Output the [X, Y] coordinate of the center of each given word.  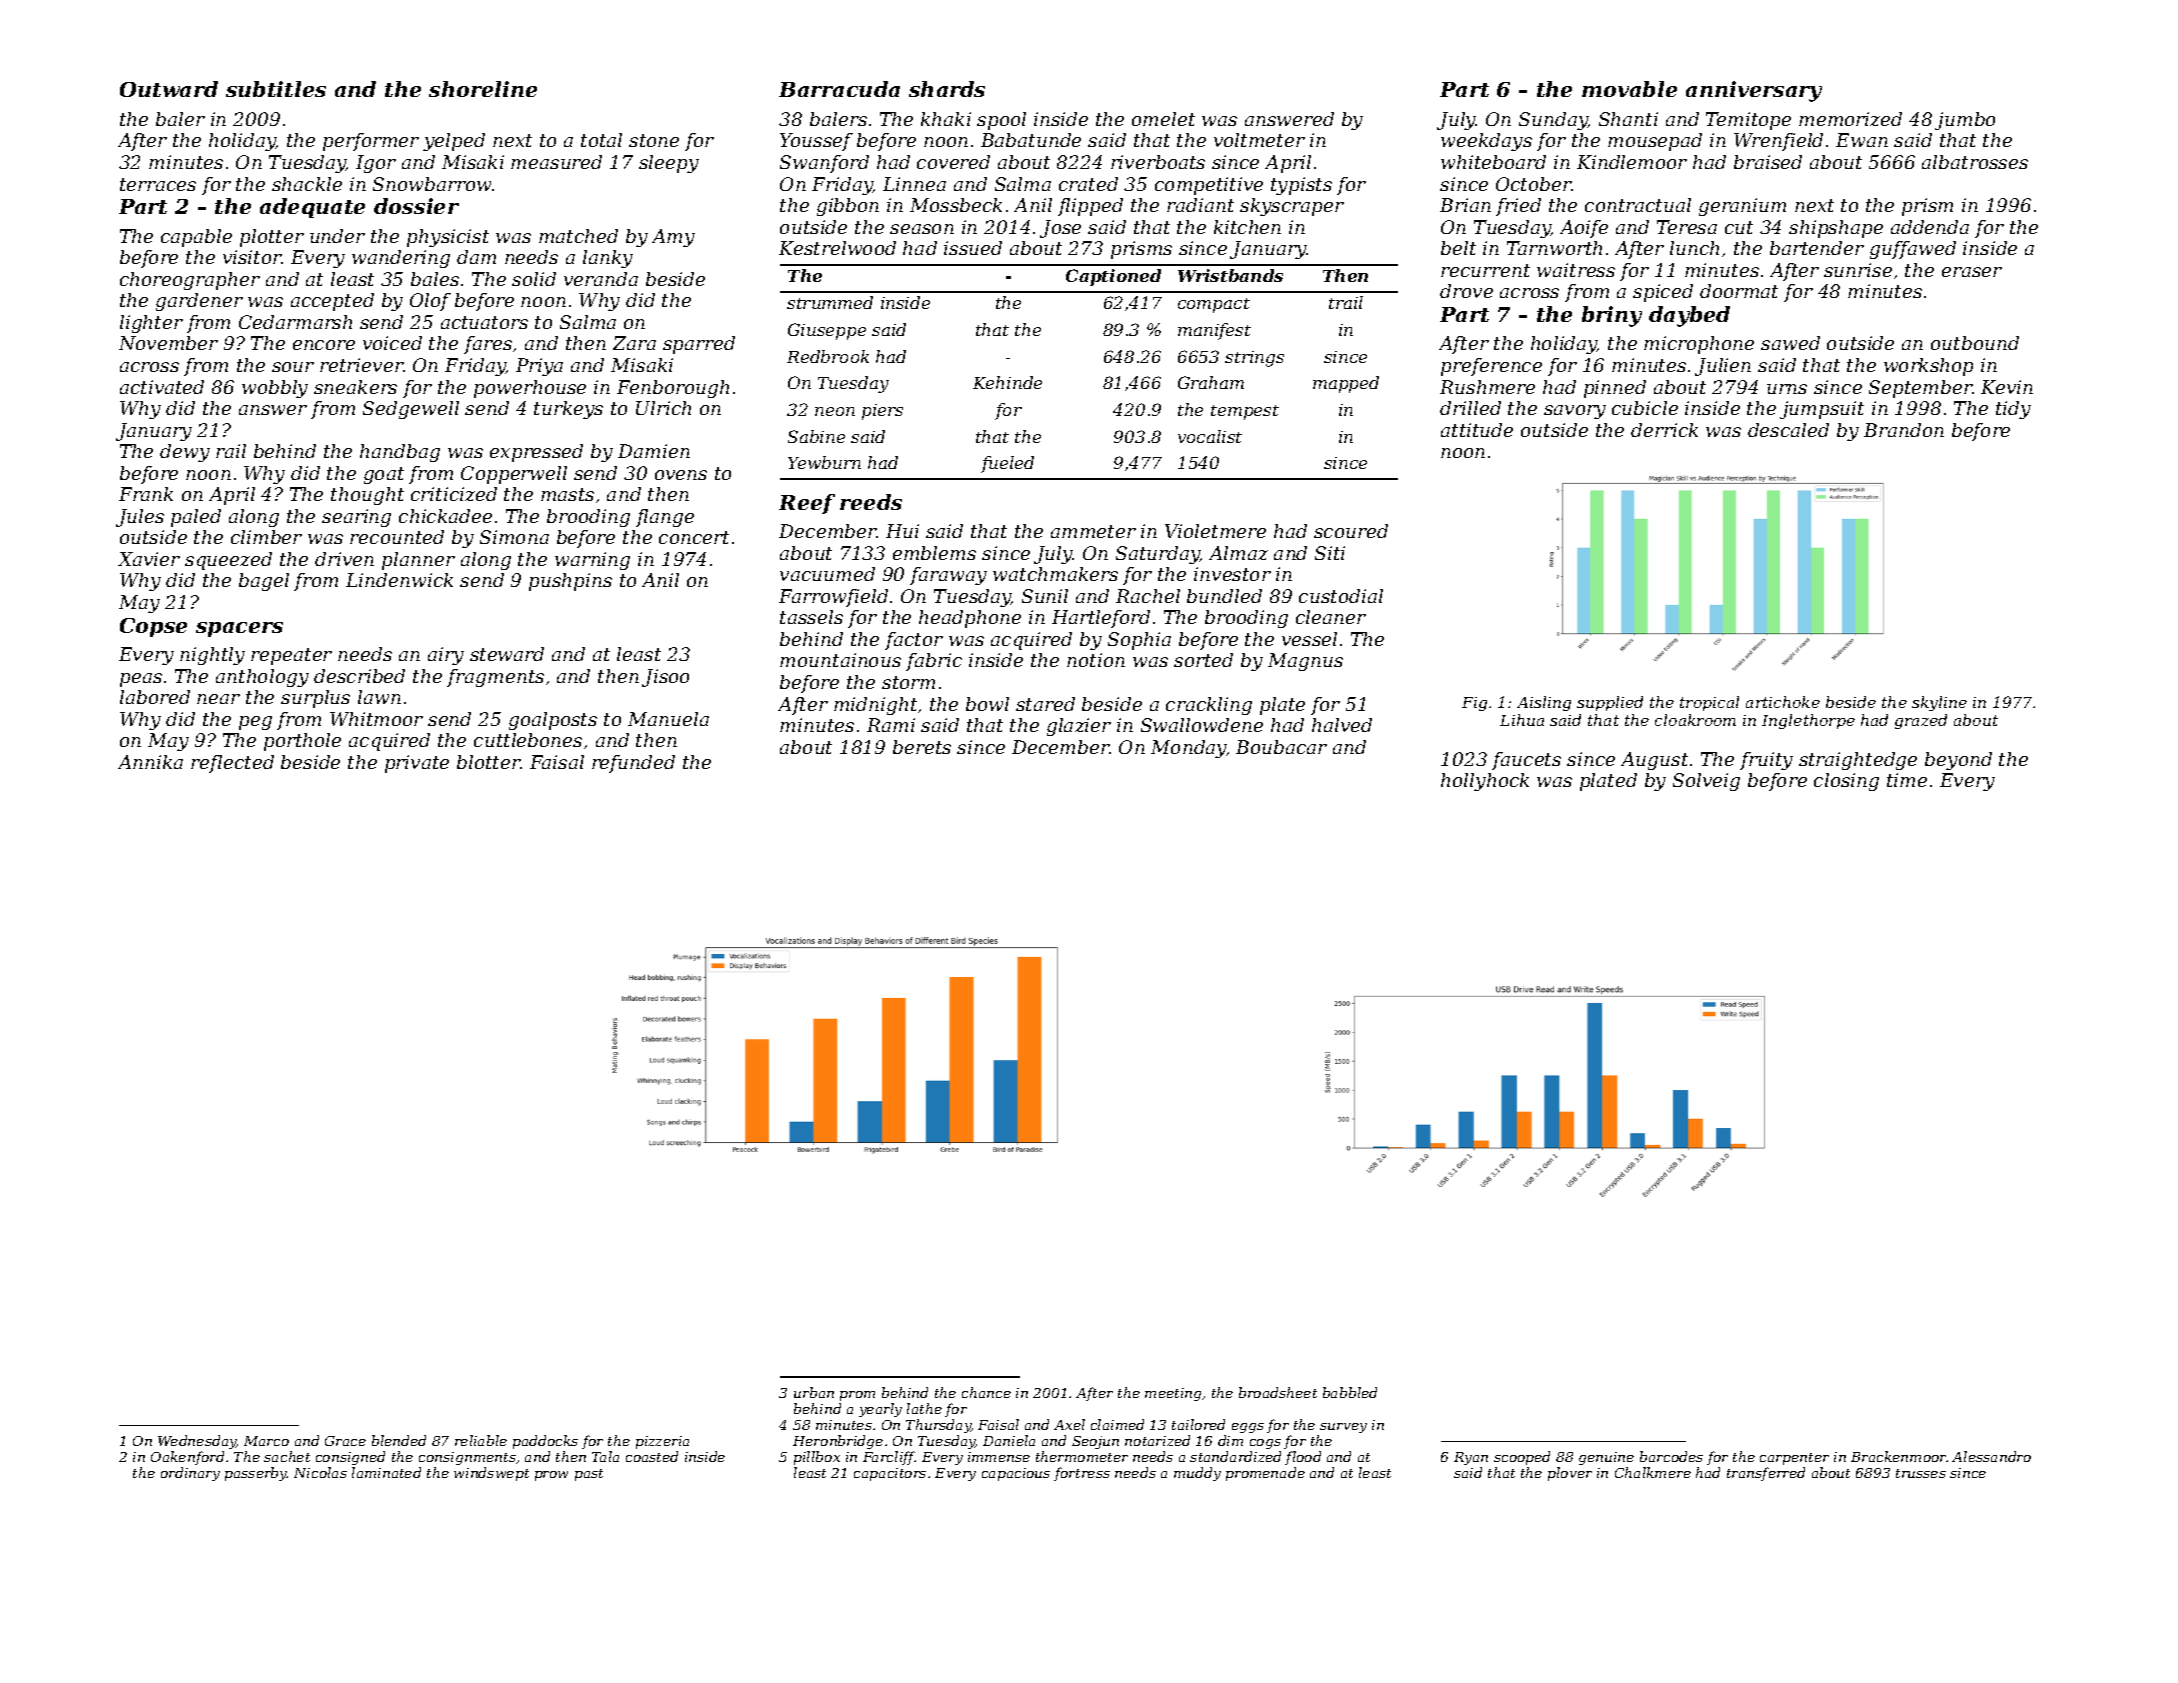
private [417, 764]
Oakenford [187, 1458]
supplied [1610, 703]
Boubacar [1281, 747]
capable [196, 238]
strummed [830, 302]
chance [986, 1392]
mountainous [840, 660]
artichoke [1783, 702]
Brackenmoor [1899, 1456]
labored [155, 697]
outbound [1975, 343]
